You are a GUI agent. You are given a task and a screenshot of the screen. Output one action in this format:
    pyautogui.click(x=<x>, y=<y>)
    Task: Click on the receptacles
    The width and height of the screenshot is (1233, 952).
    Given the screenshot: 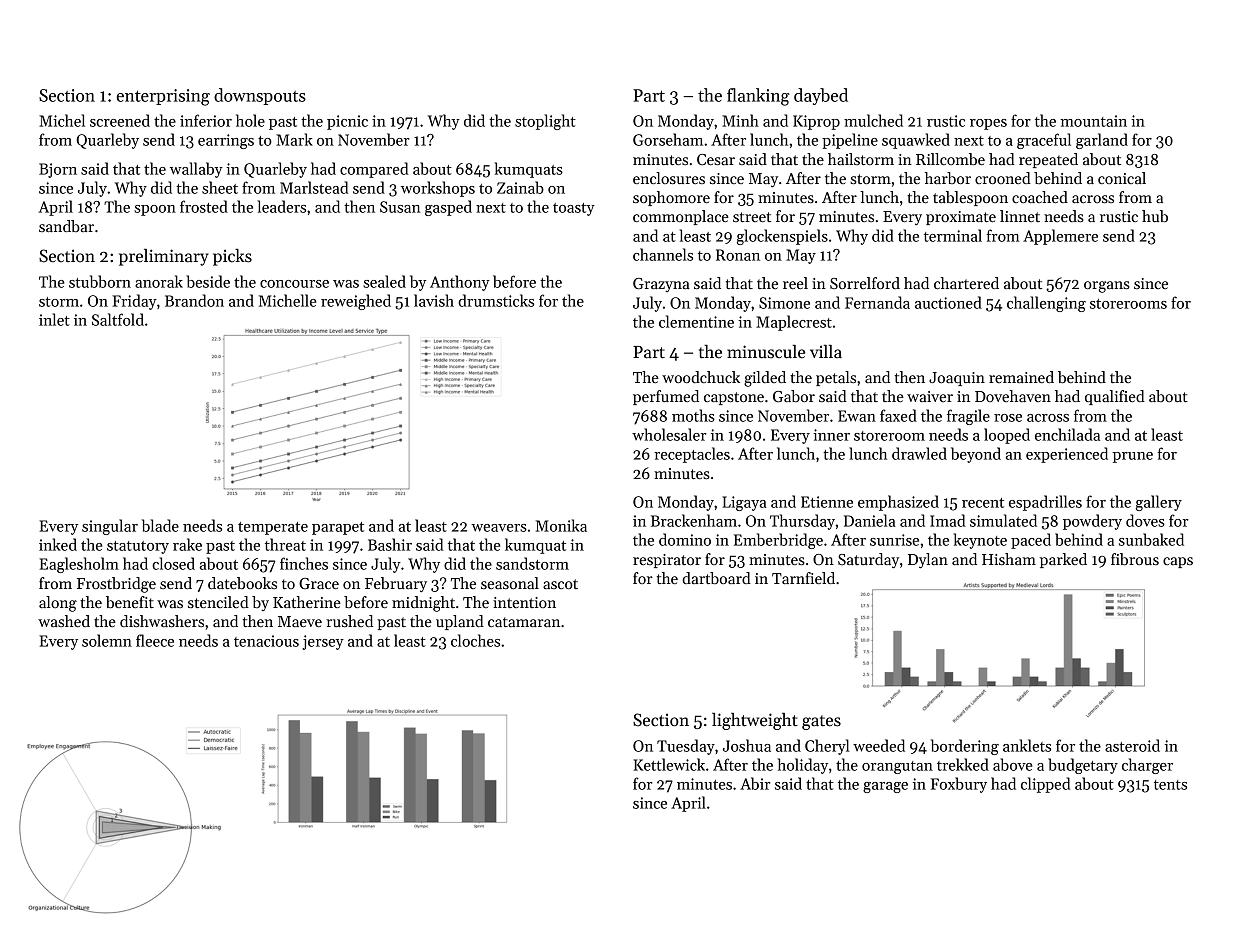 What is the action you would take?
    pyautogui.click(x=692, y=455)
